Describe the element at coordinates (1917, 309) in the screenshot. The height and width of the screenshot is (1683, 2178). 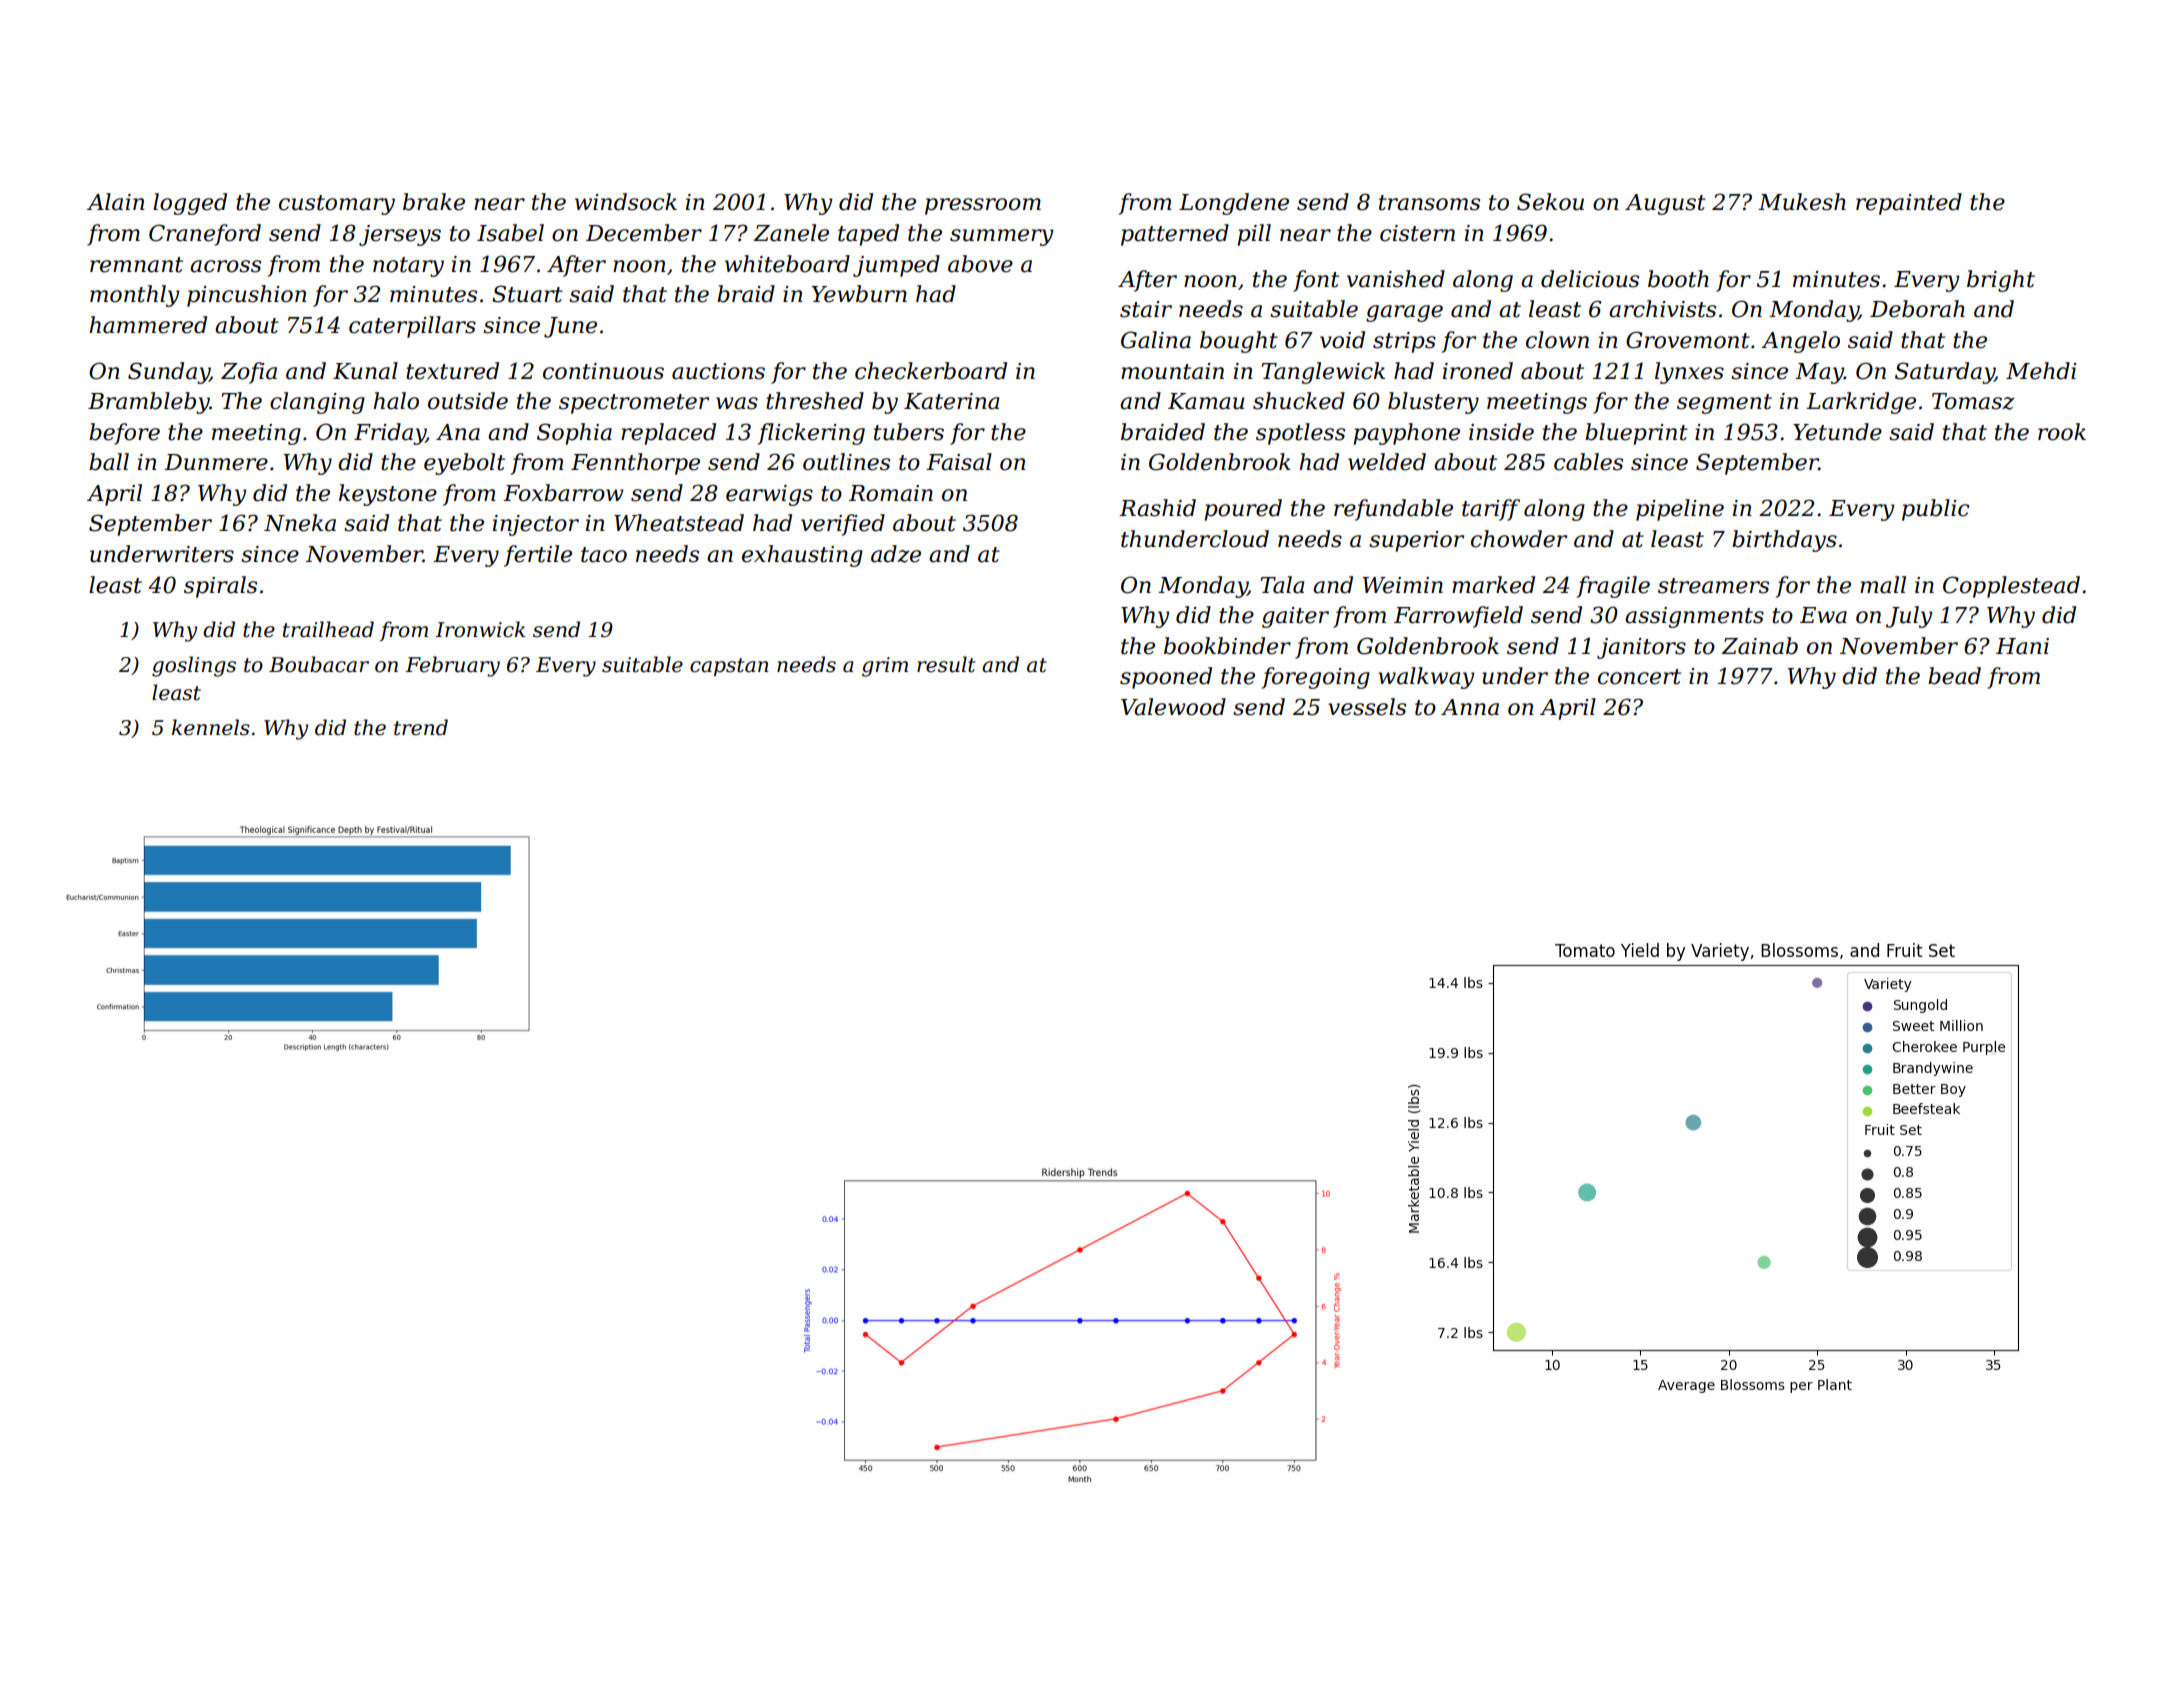
I see `Deborah` at that location.
